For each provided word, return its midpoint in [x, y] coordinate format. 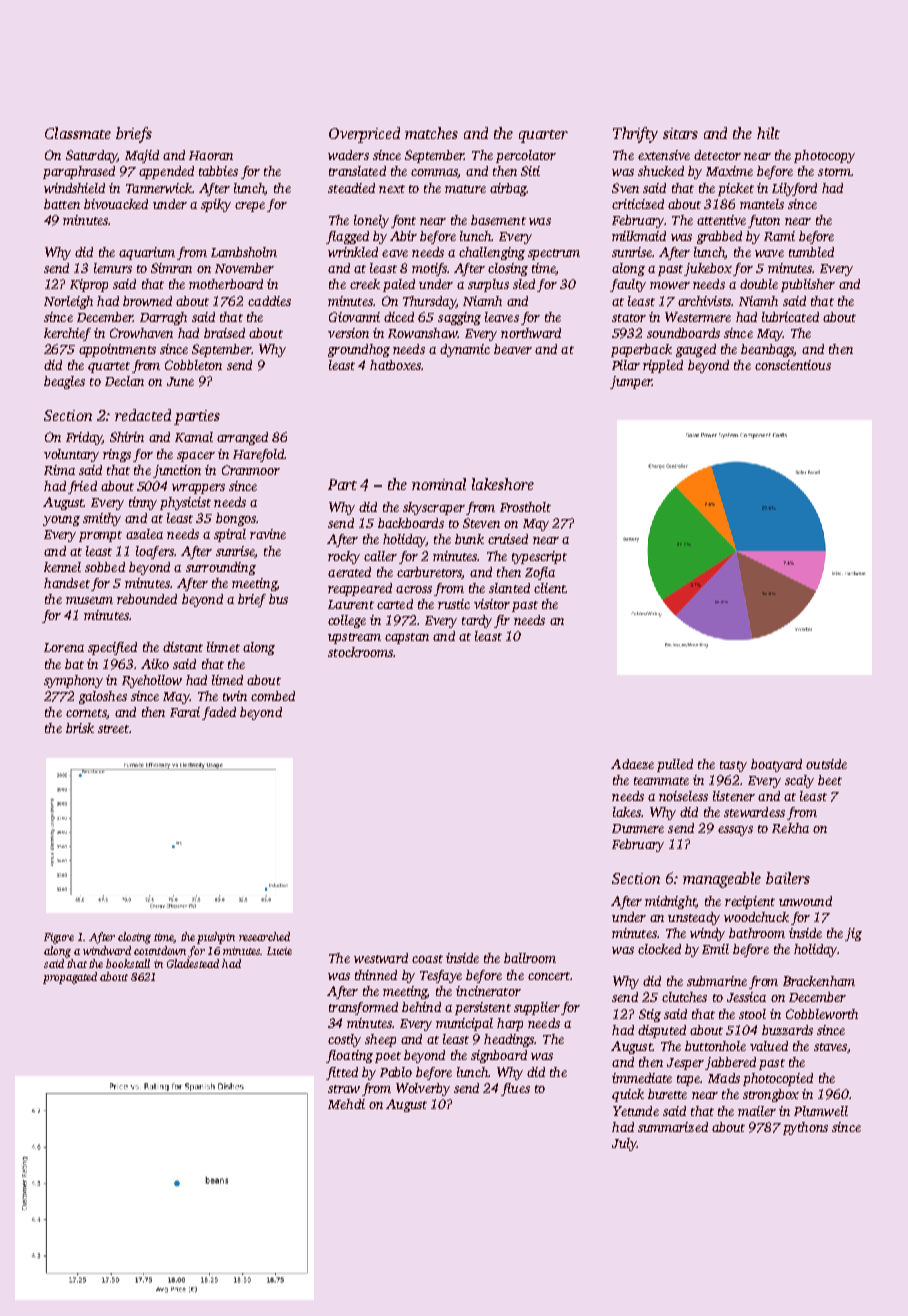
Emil [715, 949]
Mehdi [346, 1104]
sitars [680, 133]
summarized [673, 1127]
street [113, 729]
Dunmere [638, 828]
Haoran [211, 155]
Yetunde [636, 1111]
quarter [543, 136]
